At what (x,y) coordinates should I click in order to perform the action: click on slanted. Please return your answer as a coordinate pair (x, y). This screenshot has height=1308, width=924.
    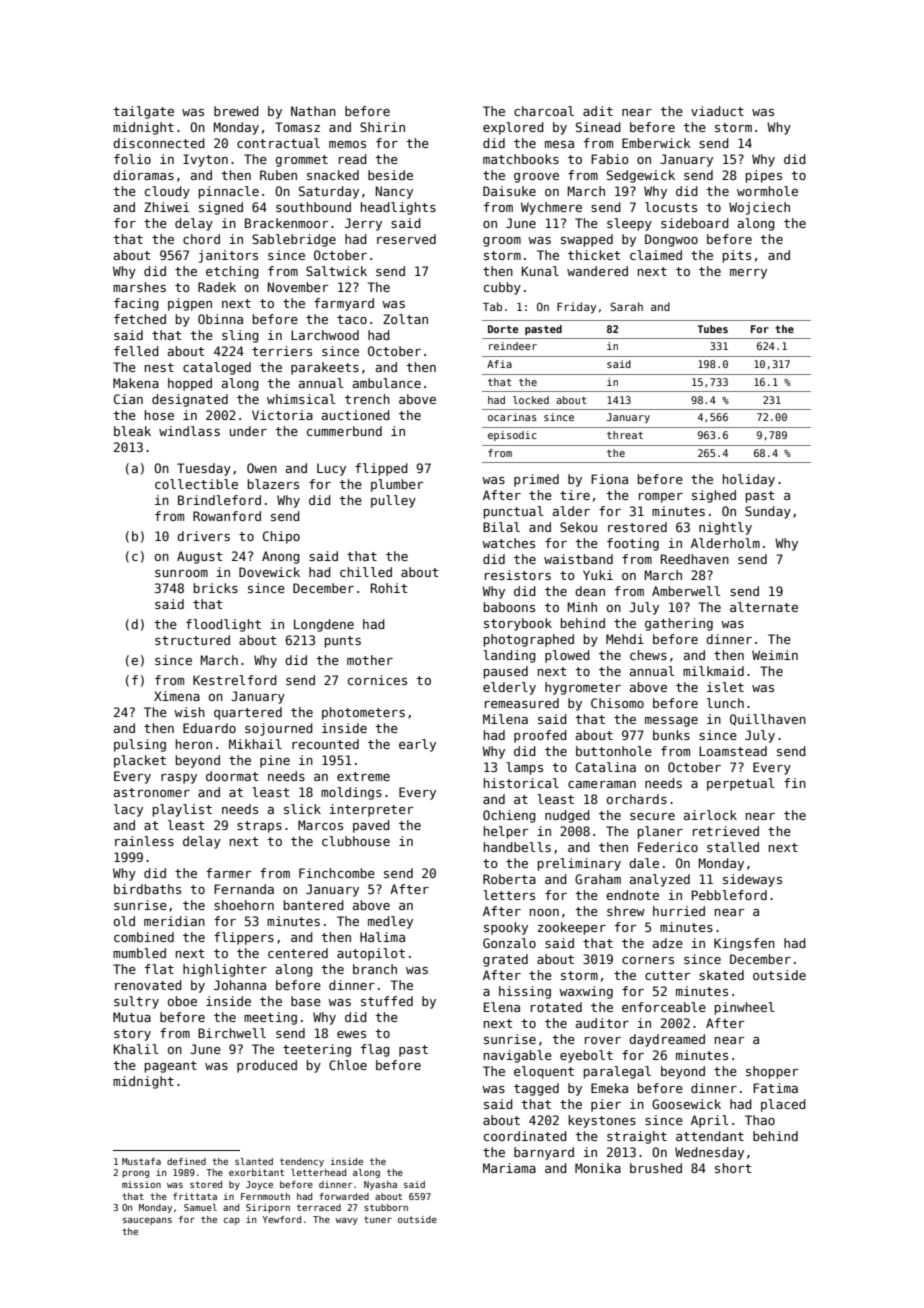
    Looking at the image, I should click on (254, 1161).
